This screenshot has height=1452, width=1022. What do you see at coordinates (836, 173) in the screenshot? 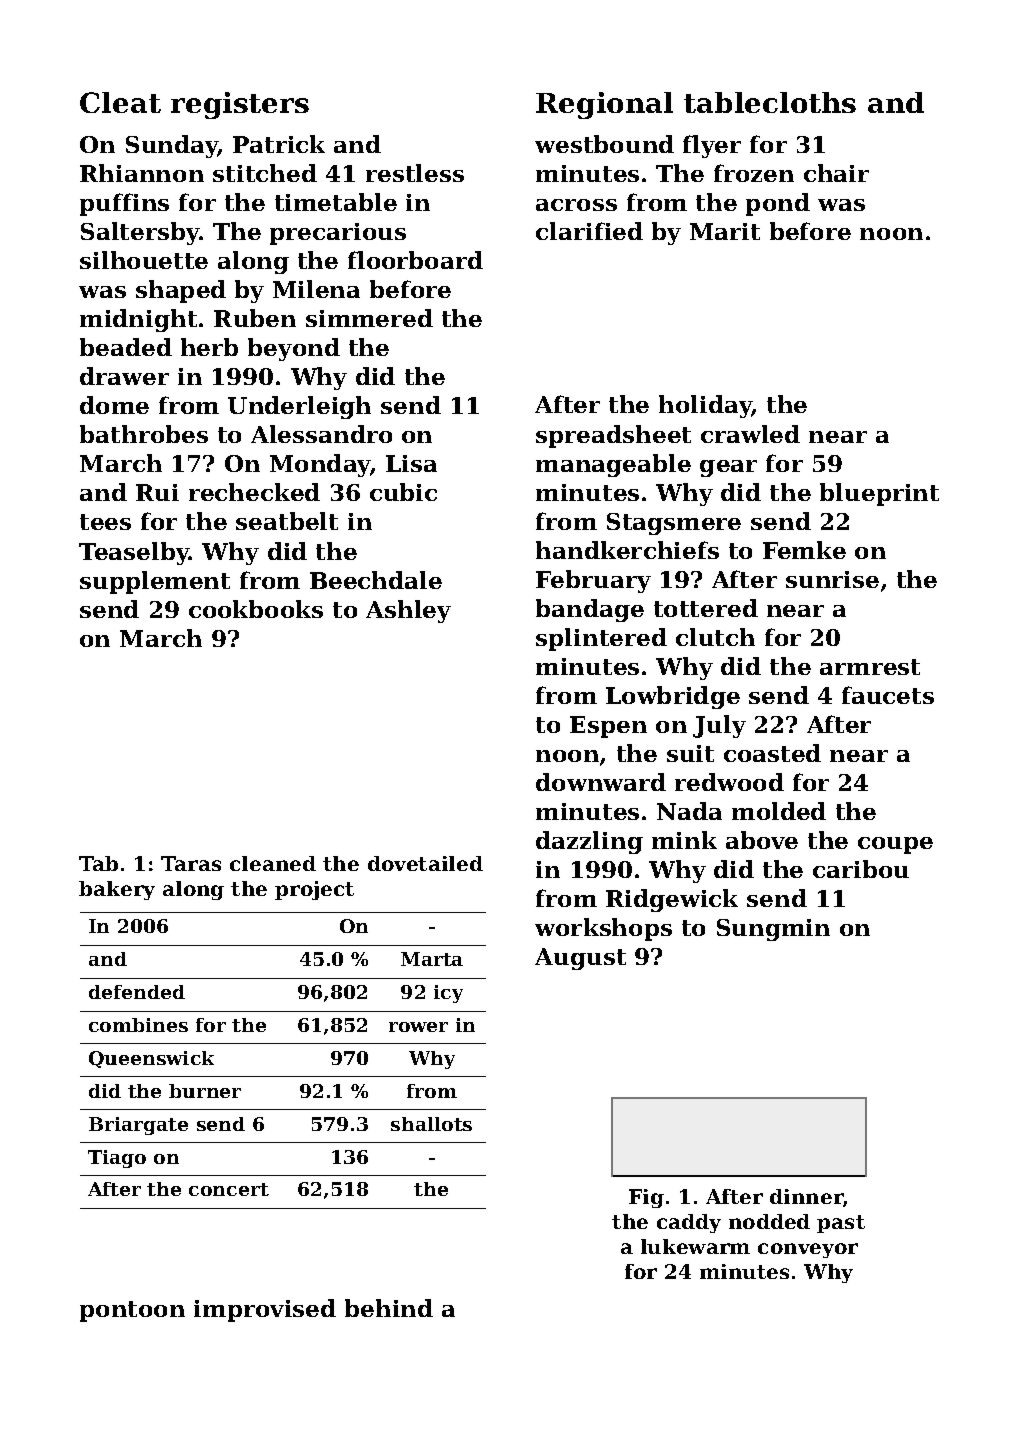
I see `chair` at bounding box center [836, 173].
